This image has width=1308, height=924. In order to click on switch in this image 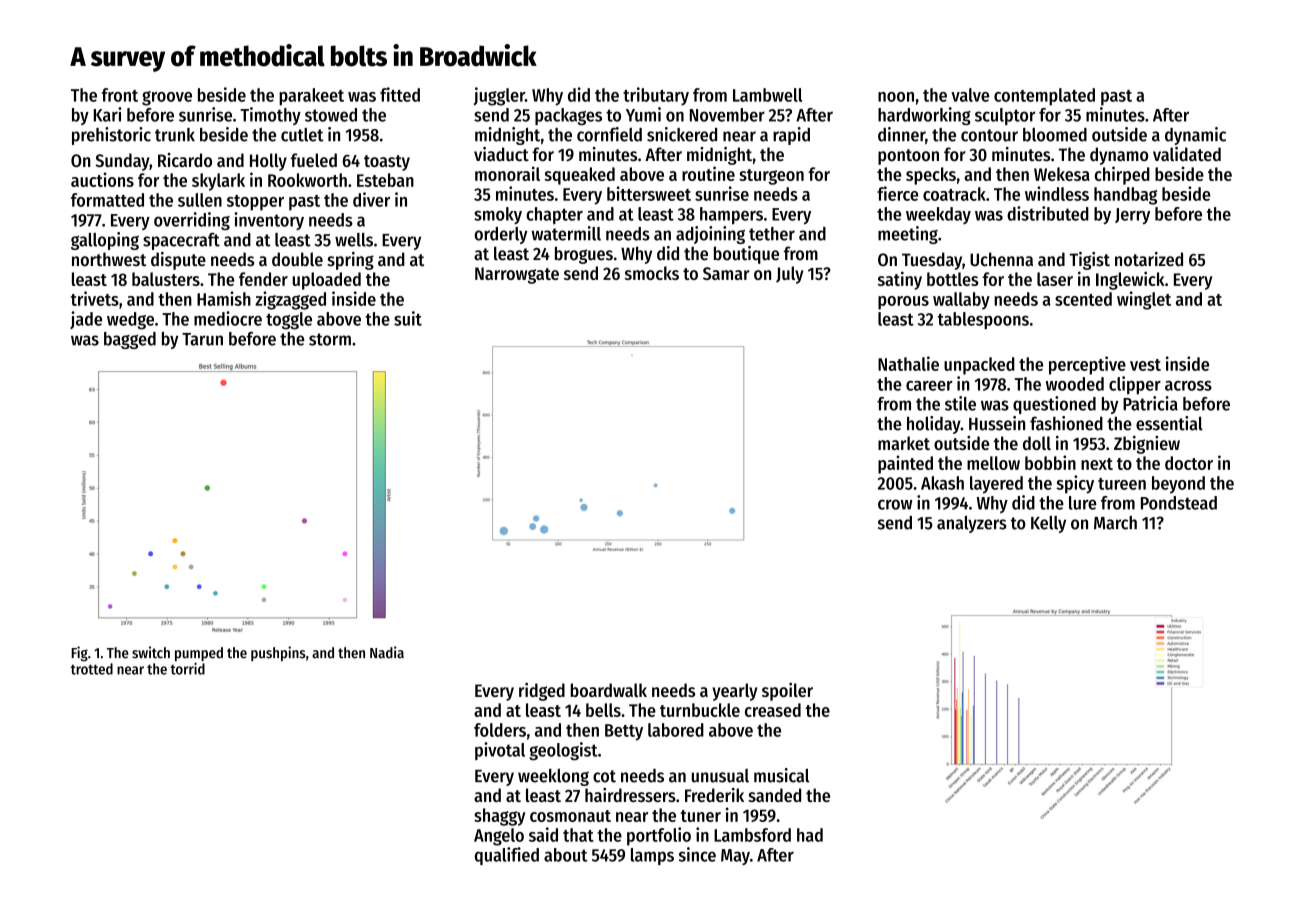, I will do `click(151, 652)`.
